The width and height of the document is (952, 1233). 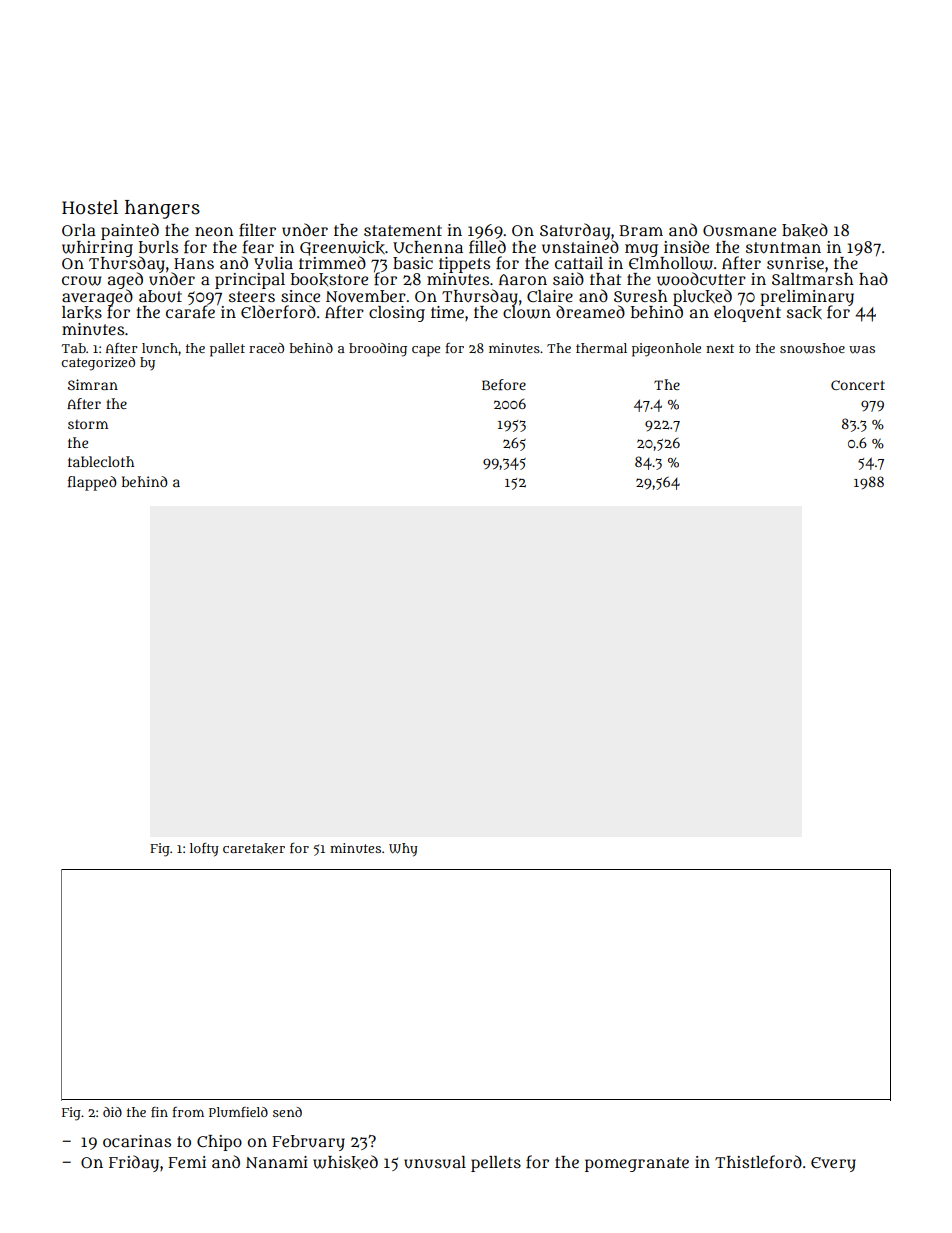 What do you see at coordinates (504, 384) in the document?
I see `Before` at bounding box center [504, 384].
